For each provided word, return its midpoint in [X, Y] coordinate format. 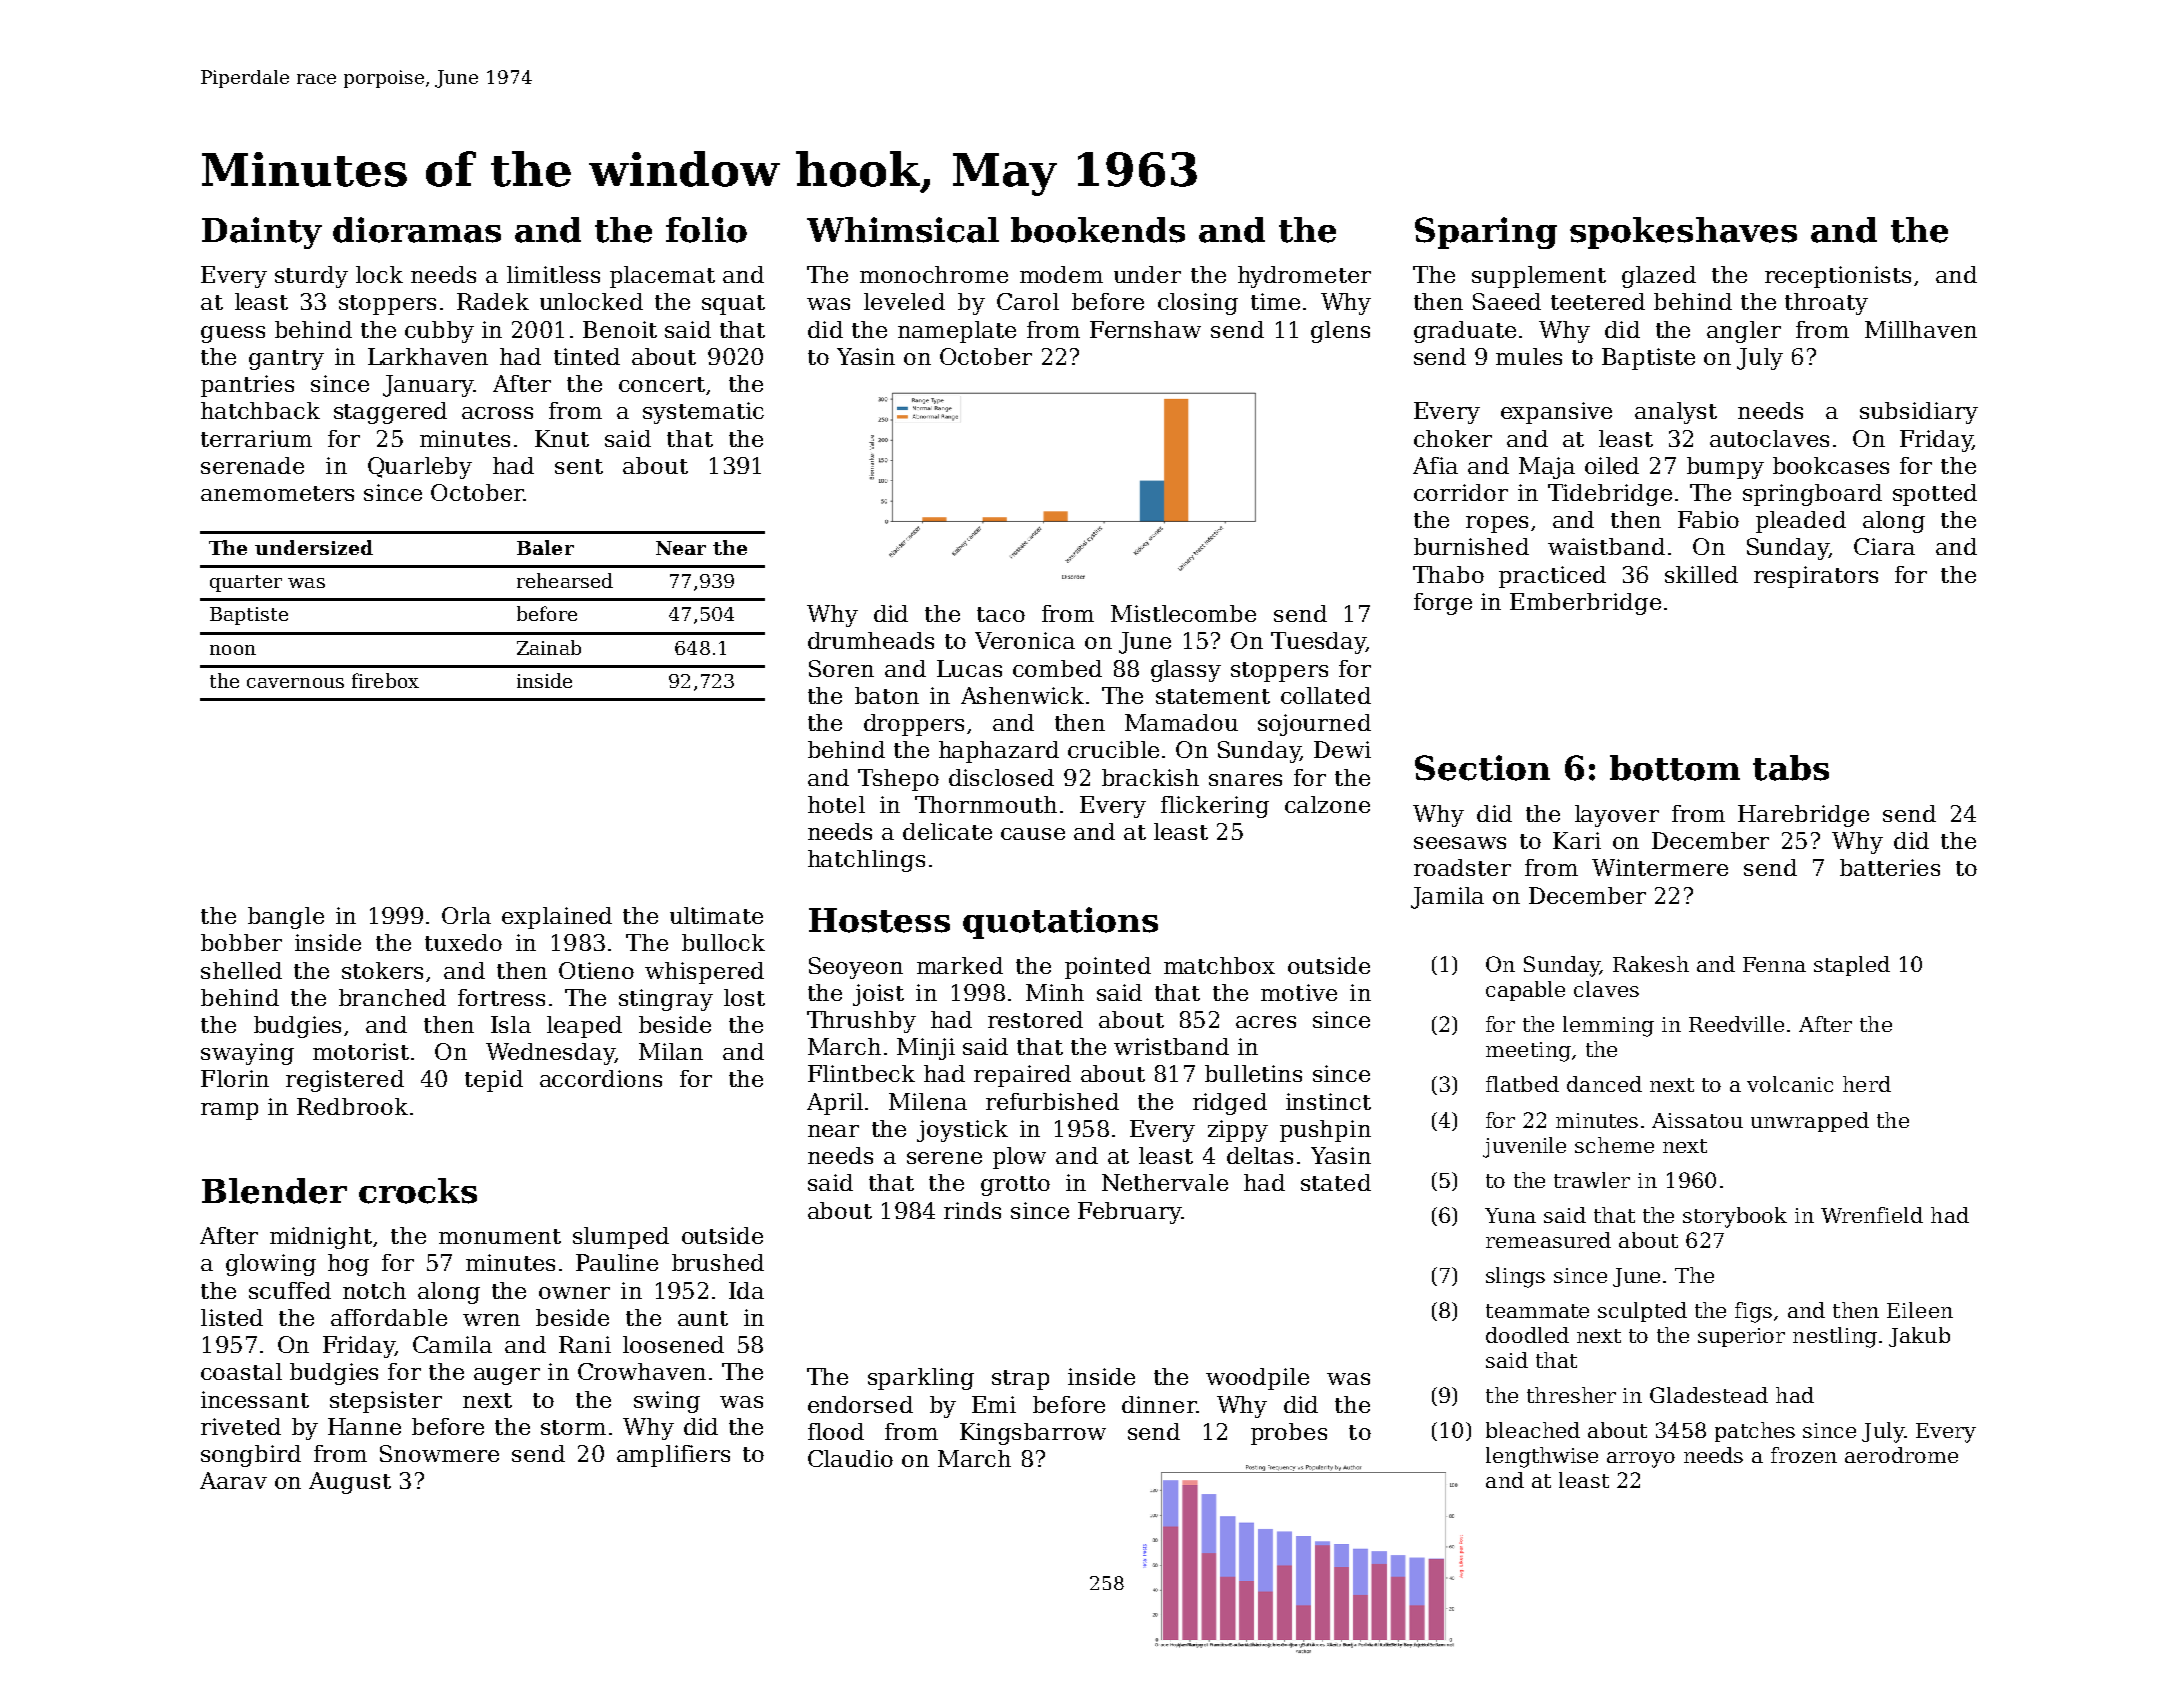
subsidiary [1919, 413]
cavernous [295, 683]
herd [1867, 1084]
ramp [229, 1111]
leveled [904, 301]
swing [667, 1402]
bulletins [1253, 1073]
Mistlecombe [1183, 613]
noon [233, 650]
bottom [1675, 768]
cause [1033, 834]
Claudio [850, 1458]
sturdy [311, 277]
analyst [1676, 413]
